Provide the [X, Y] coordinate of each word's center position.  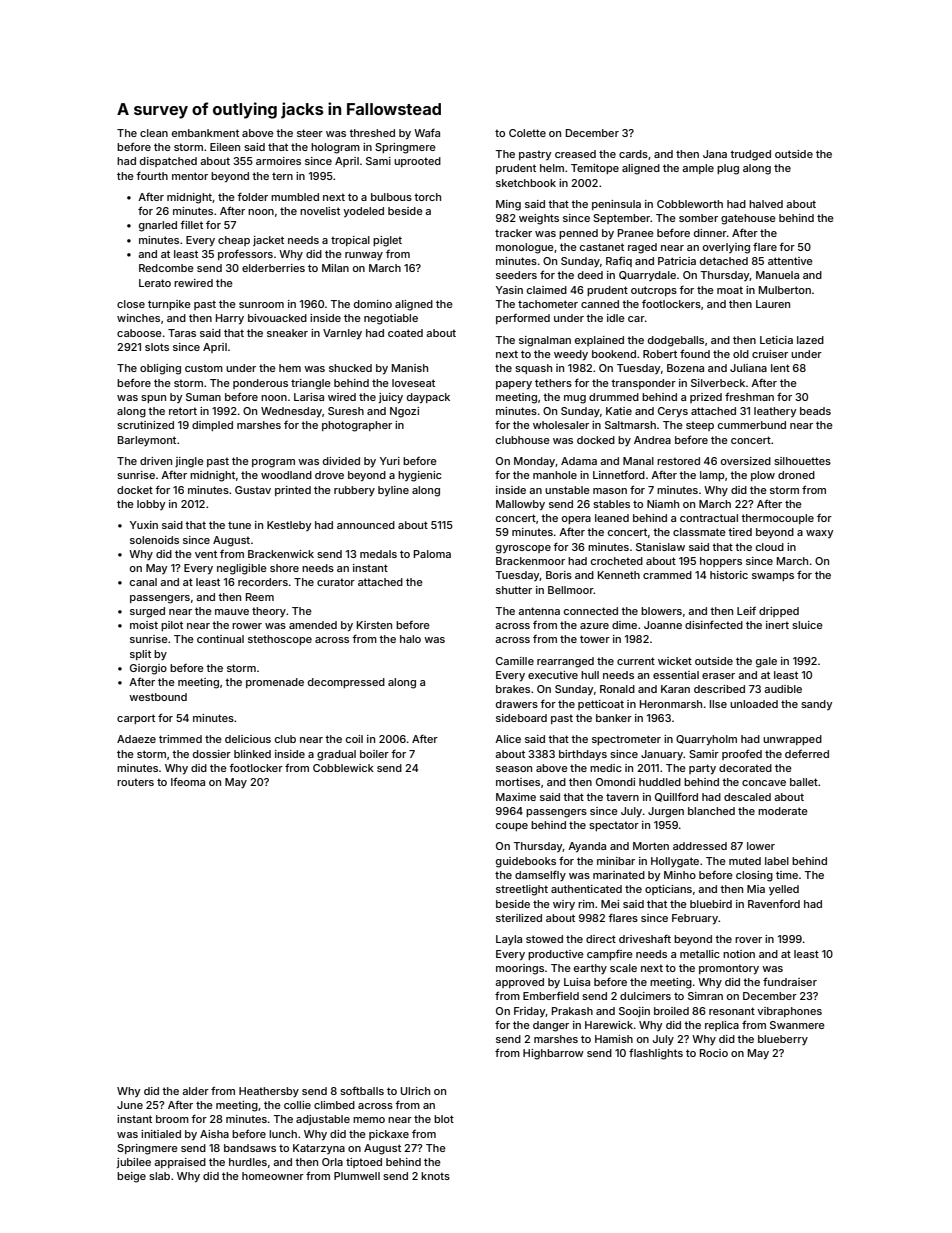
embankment [205, 133]
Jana [715, 154]
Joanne [663, 625]
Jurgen [666, 812]
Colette [527, 133]
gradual [336, 755]
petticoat [601, 705]
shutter [514, 590]
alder [195, 1091]
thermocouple [777, 519]
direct [601, 939]
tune [239, 525]
